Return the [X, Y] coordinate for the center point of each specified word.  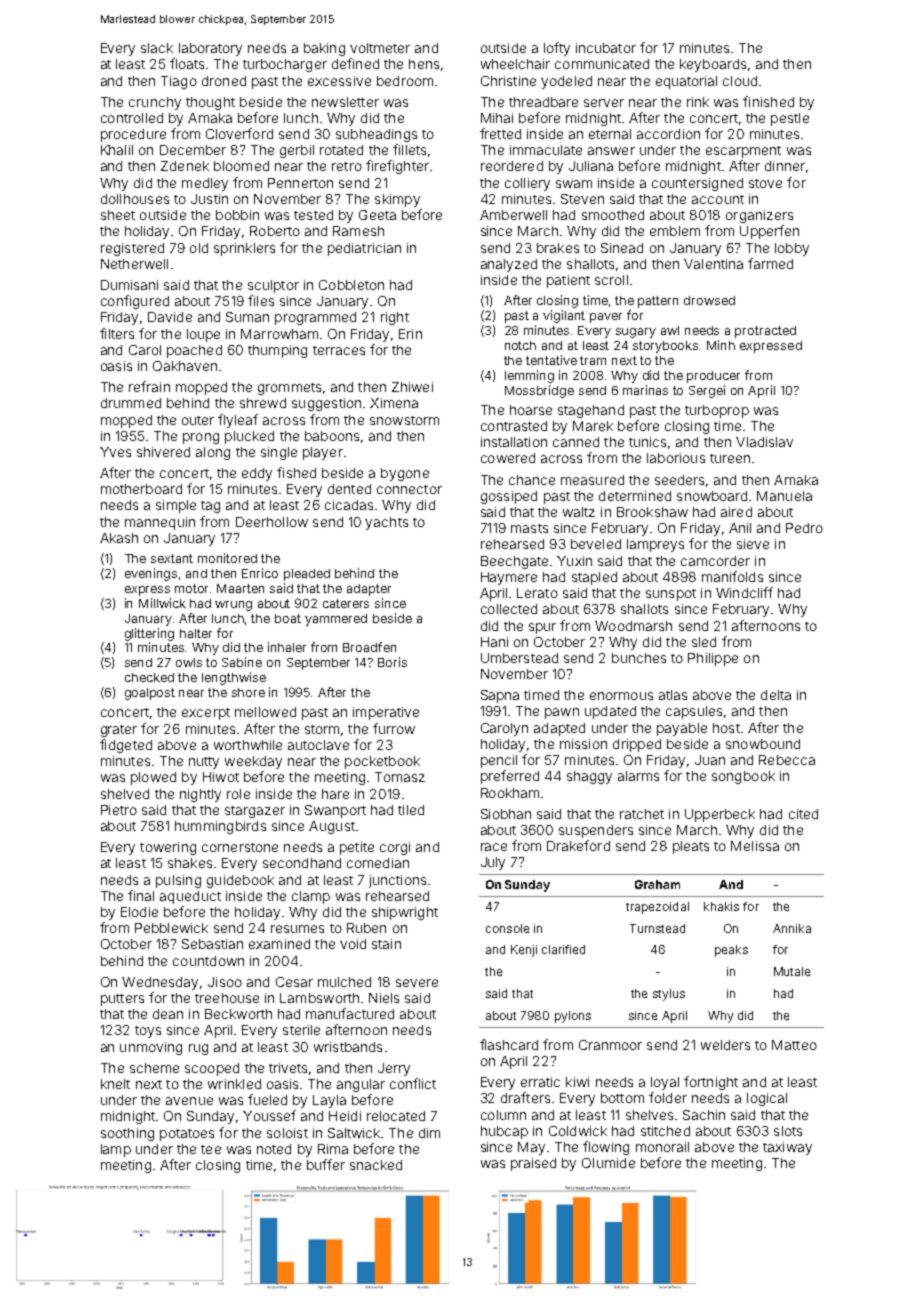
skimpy [397, 200]
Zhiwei [412, 387]
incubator [606, 48]
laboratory [210, 49]
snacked [376, 1165]
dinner [785, 166]
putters [122, 1000]
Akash [119, 538]
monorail [662, 1147]
